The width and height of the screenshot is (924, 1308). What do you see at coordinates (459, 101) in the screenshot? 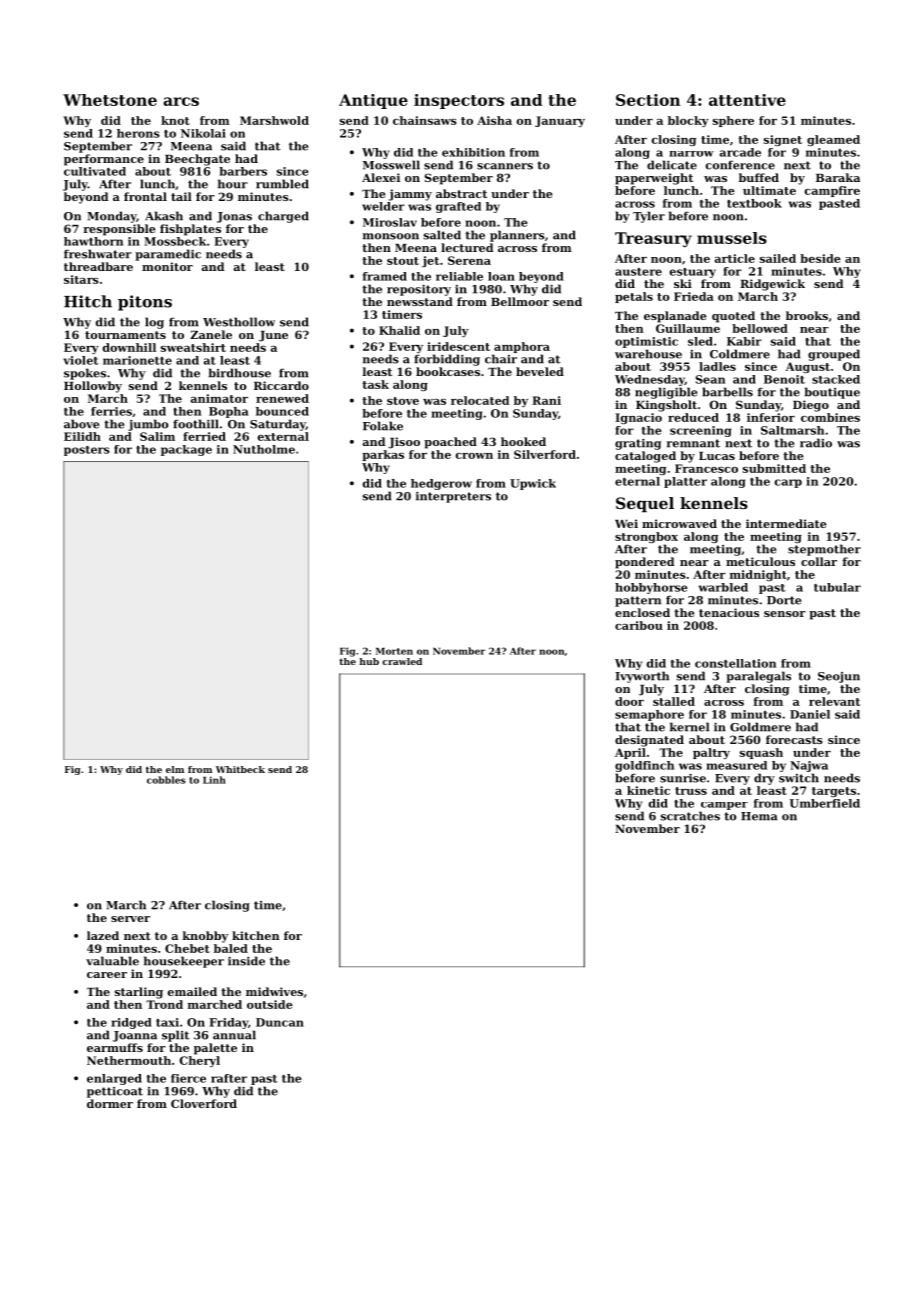
I see `inspectors` at bounding box center [459, 101].
